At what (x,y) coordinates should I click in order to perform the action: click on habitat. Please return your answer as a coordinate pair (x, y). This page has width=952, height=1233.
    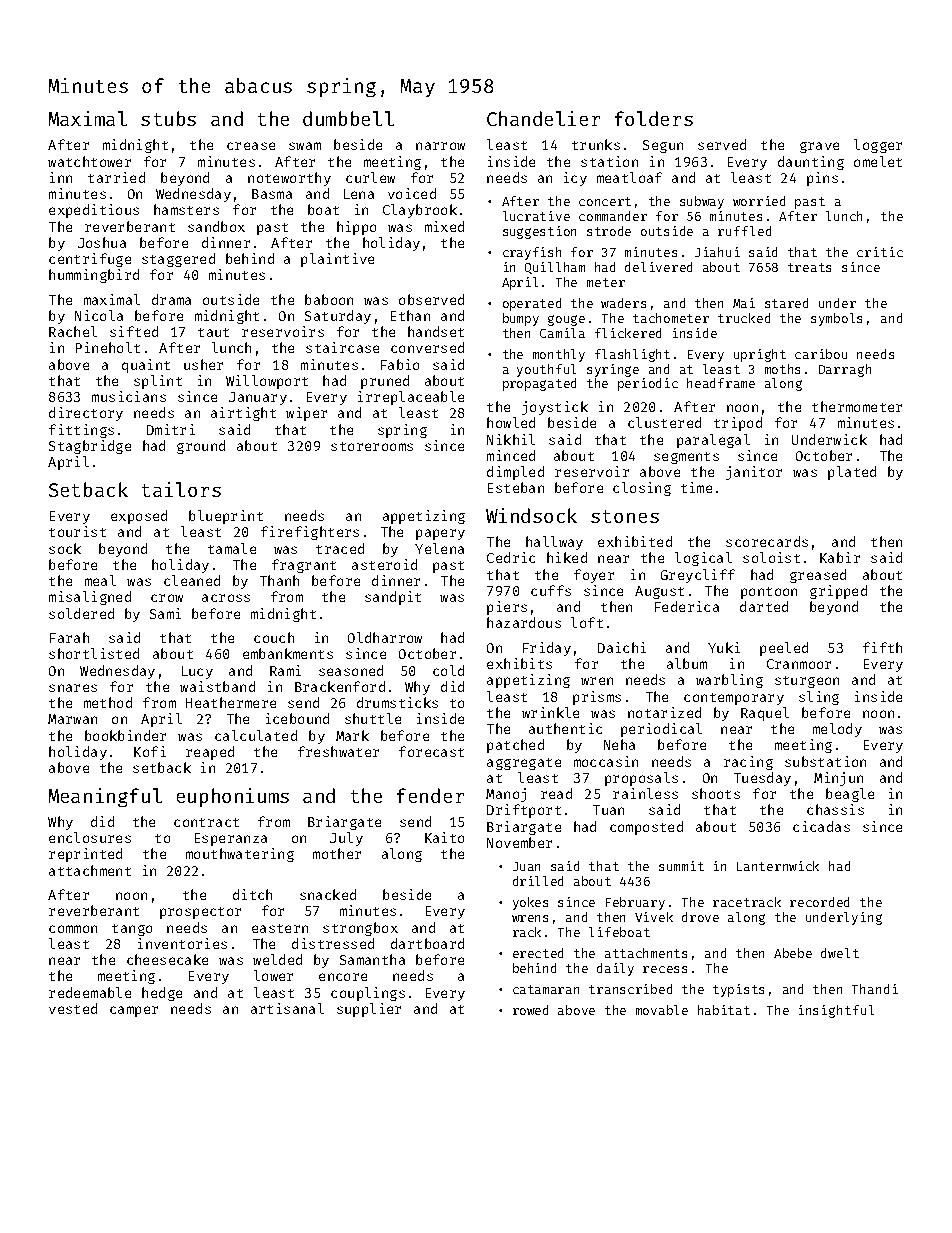
    Looking at the image, I should click on (724, 1010).
